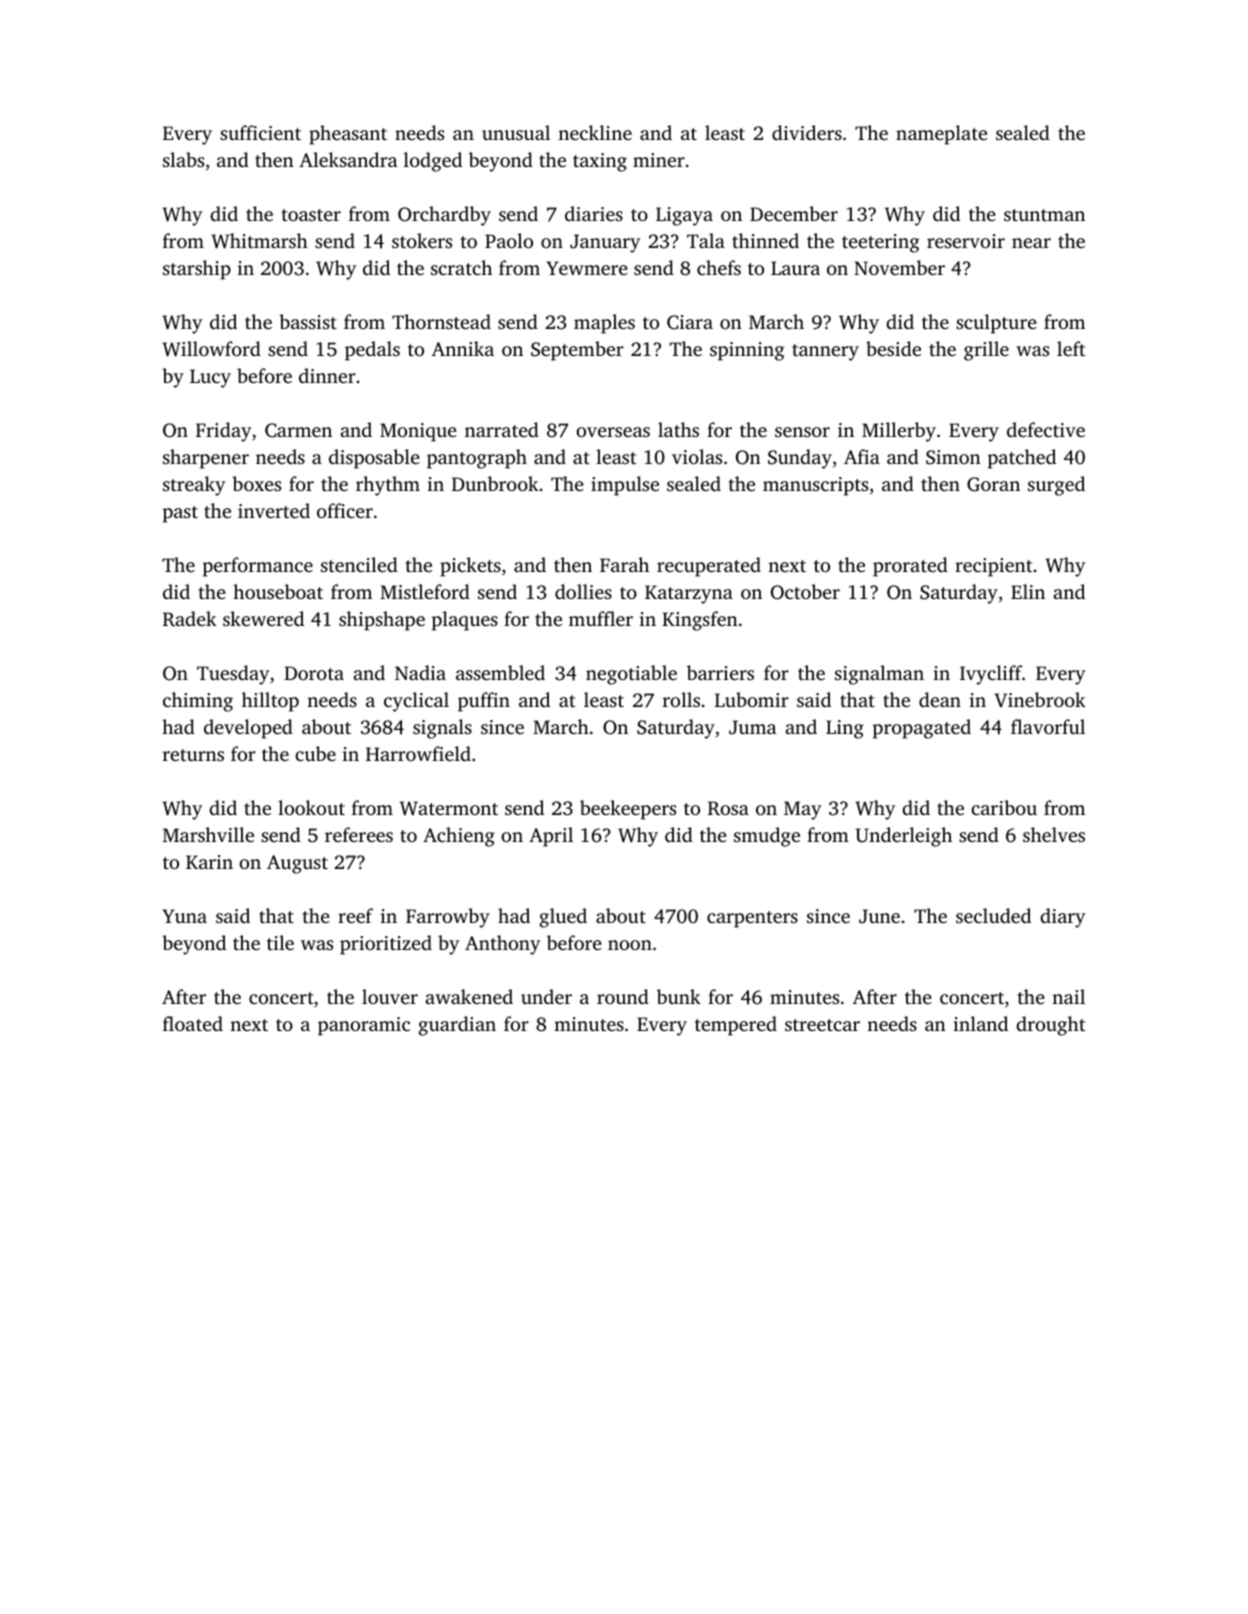  I want to click on guardian, so click(457, 1026).
